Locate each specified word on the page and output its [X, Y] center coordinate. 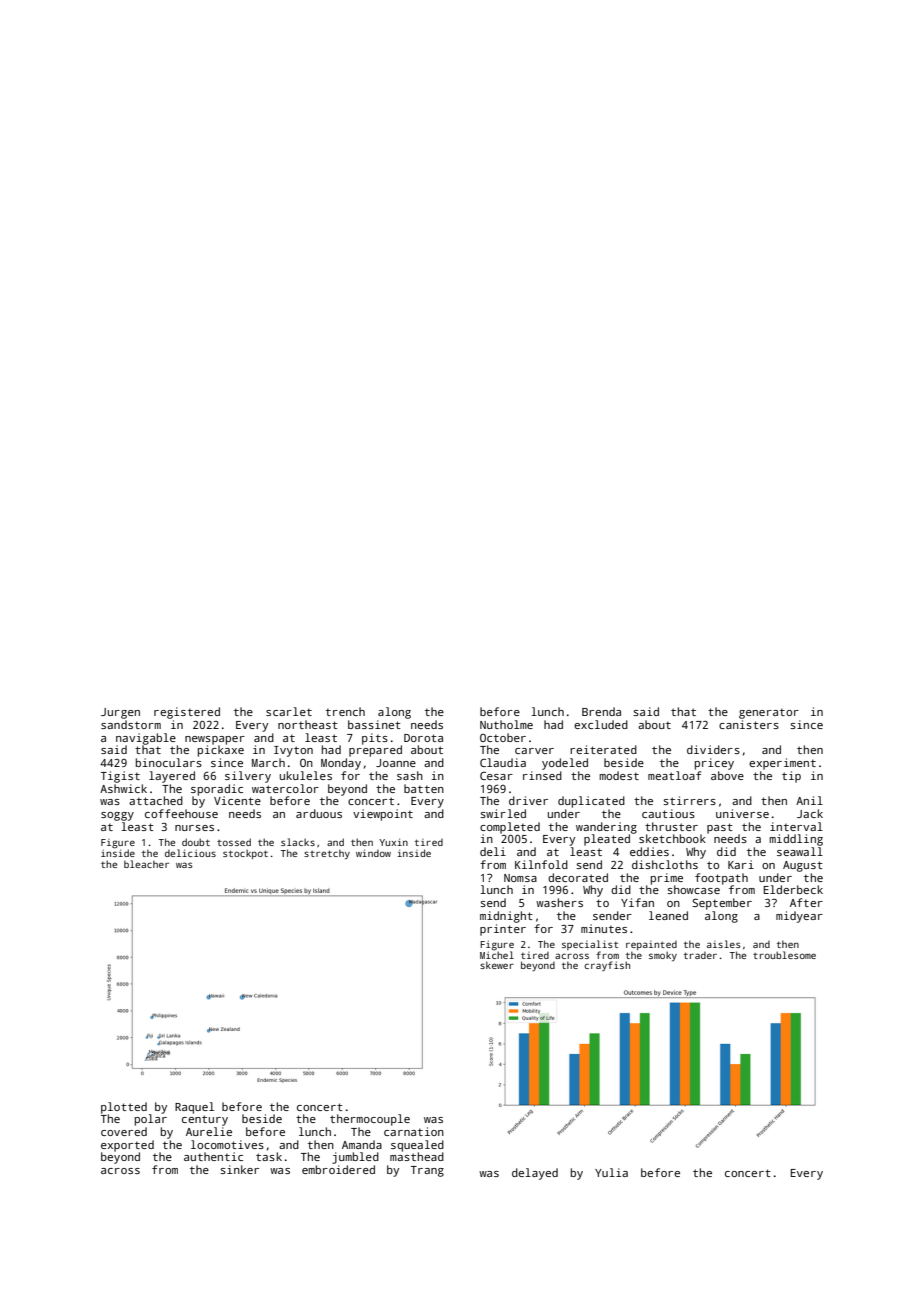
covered [124, 1131]
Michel [497, 955]
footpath [721, 879]
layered [172, 777]
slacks [298, 842]
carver [534, 751]
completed [510, 828]
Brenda [601, 711]
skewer [497, 965]
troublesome [784, 955]
